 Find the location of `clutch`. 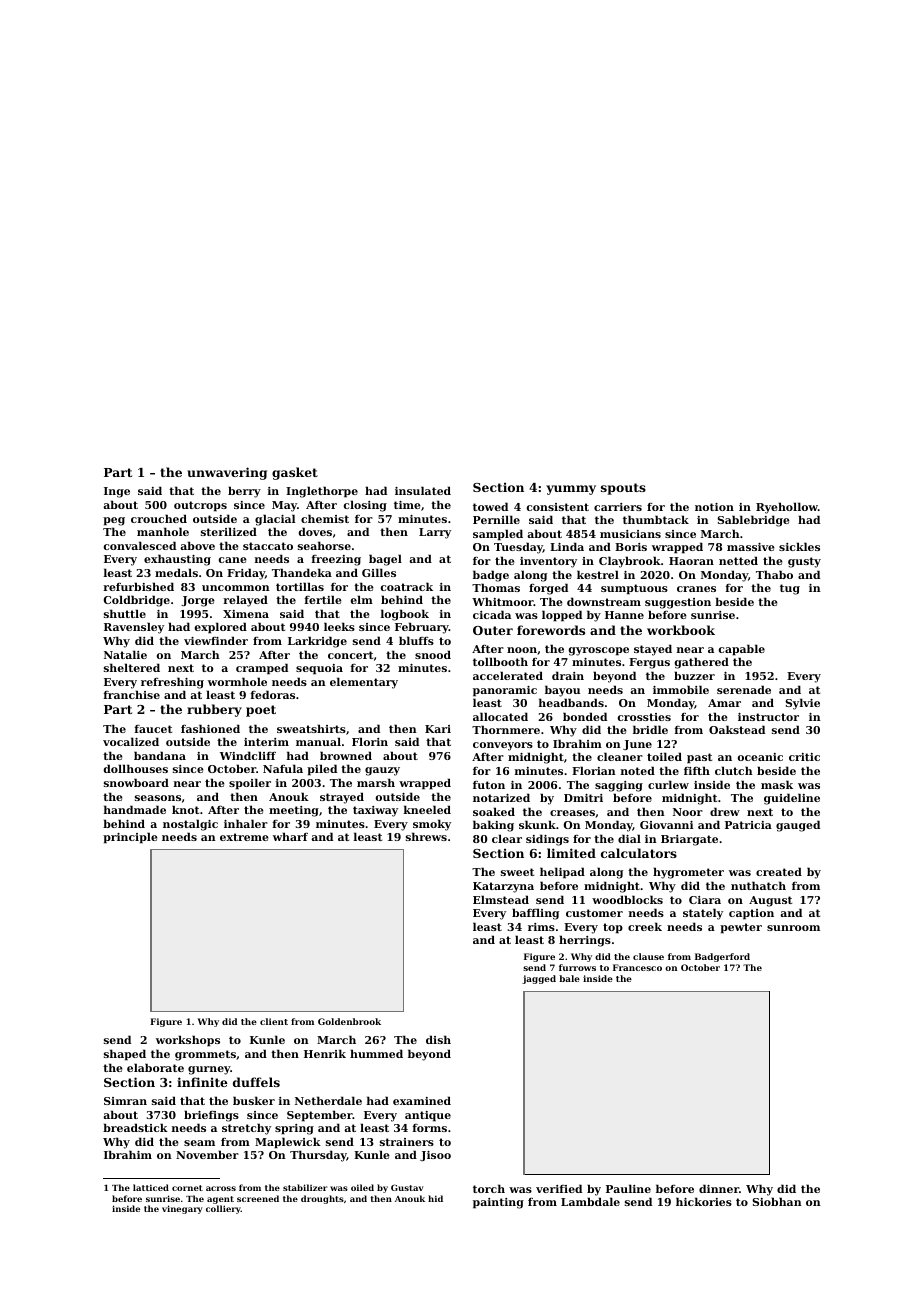

clutch is located at coordinates (734, 770).
